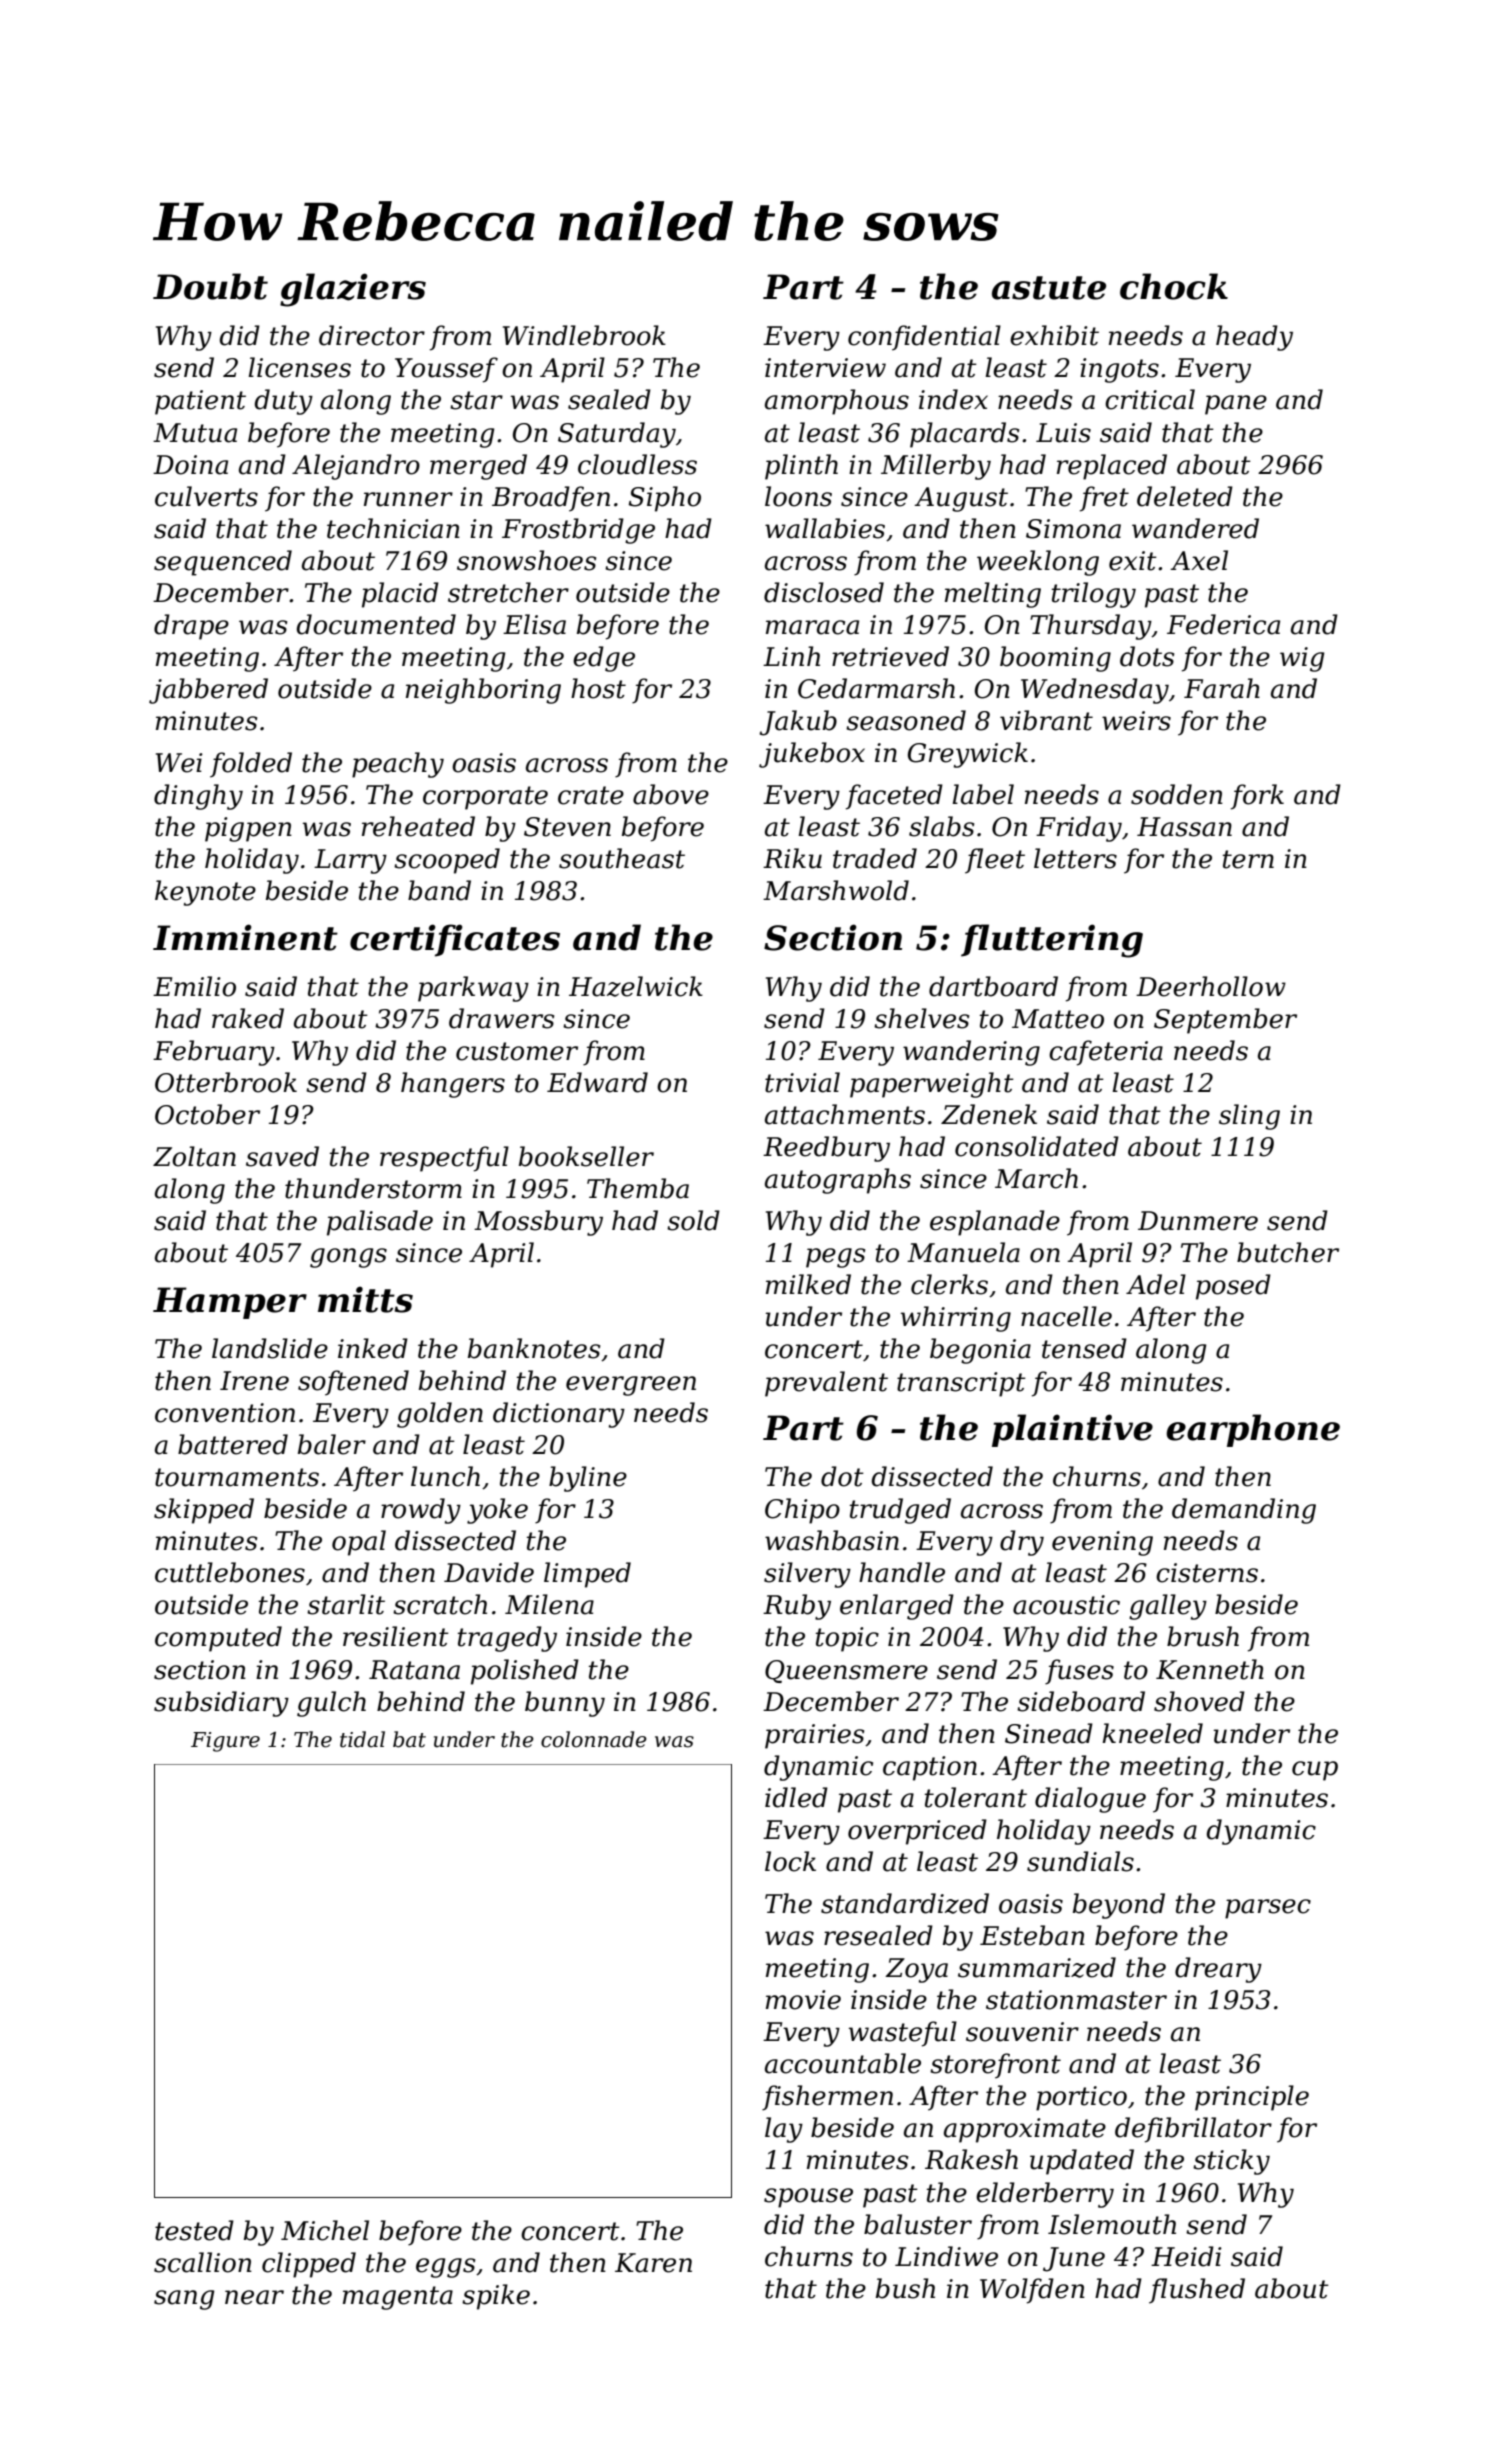 The image size is (1496, 2464). I want to click on interview, so click(825, 368).
